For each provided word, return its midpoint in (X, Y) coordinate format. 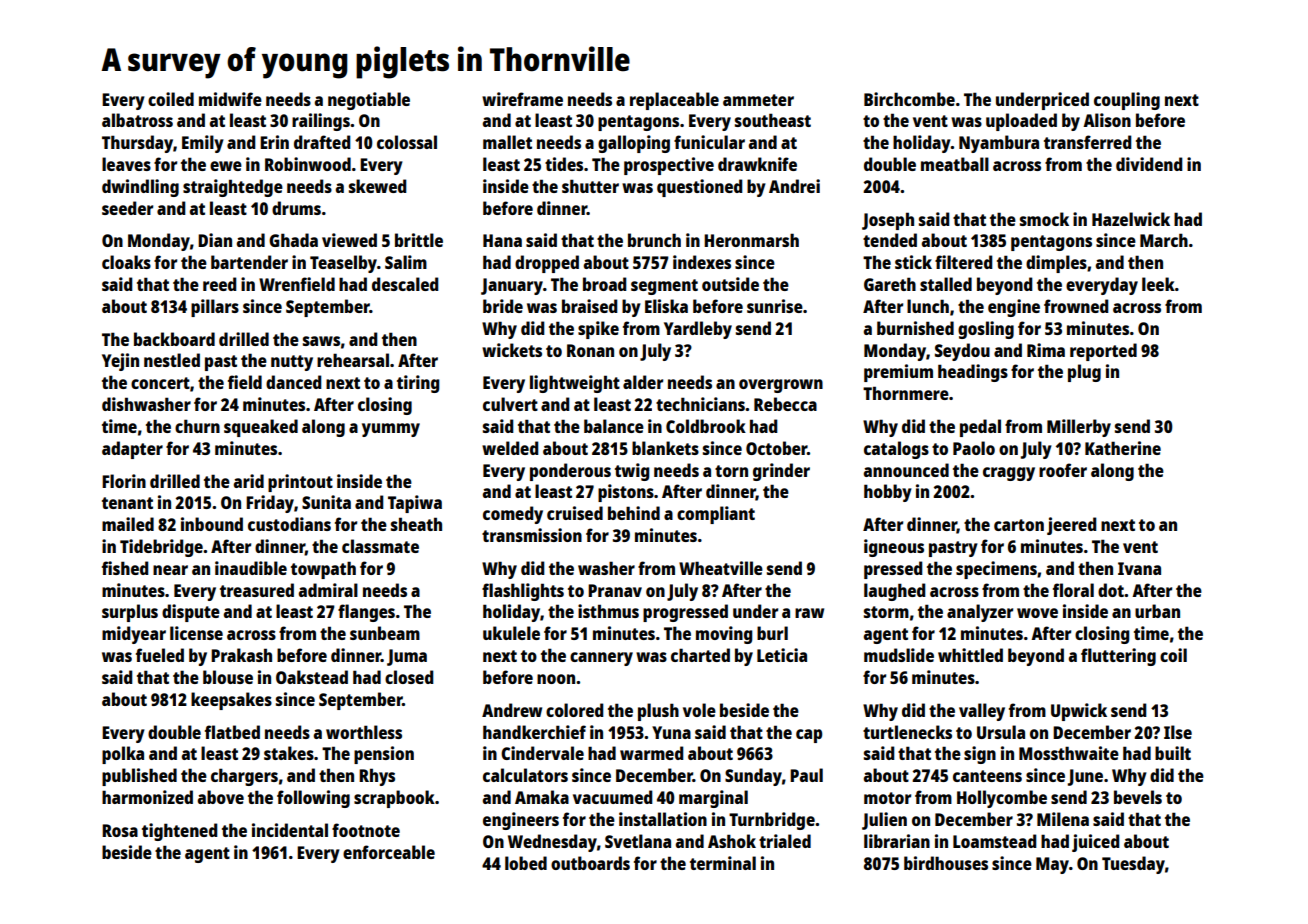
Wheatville (721, 568)
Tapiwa (415, 504)
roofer (1063, 470)
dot (1111, 590)
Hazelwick (1131, 219)
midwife (230, 99)
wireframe (522, 99)
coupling (1127, 101)
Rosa (120, 830)
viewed (349, 240)
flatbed (232, 732)
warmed (652, 753)
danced (294, 382)
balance (614, 426)
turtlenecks (907, 732)
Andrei (794, 186)
